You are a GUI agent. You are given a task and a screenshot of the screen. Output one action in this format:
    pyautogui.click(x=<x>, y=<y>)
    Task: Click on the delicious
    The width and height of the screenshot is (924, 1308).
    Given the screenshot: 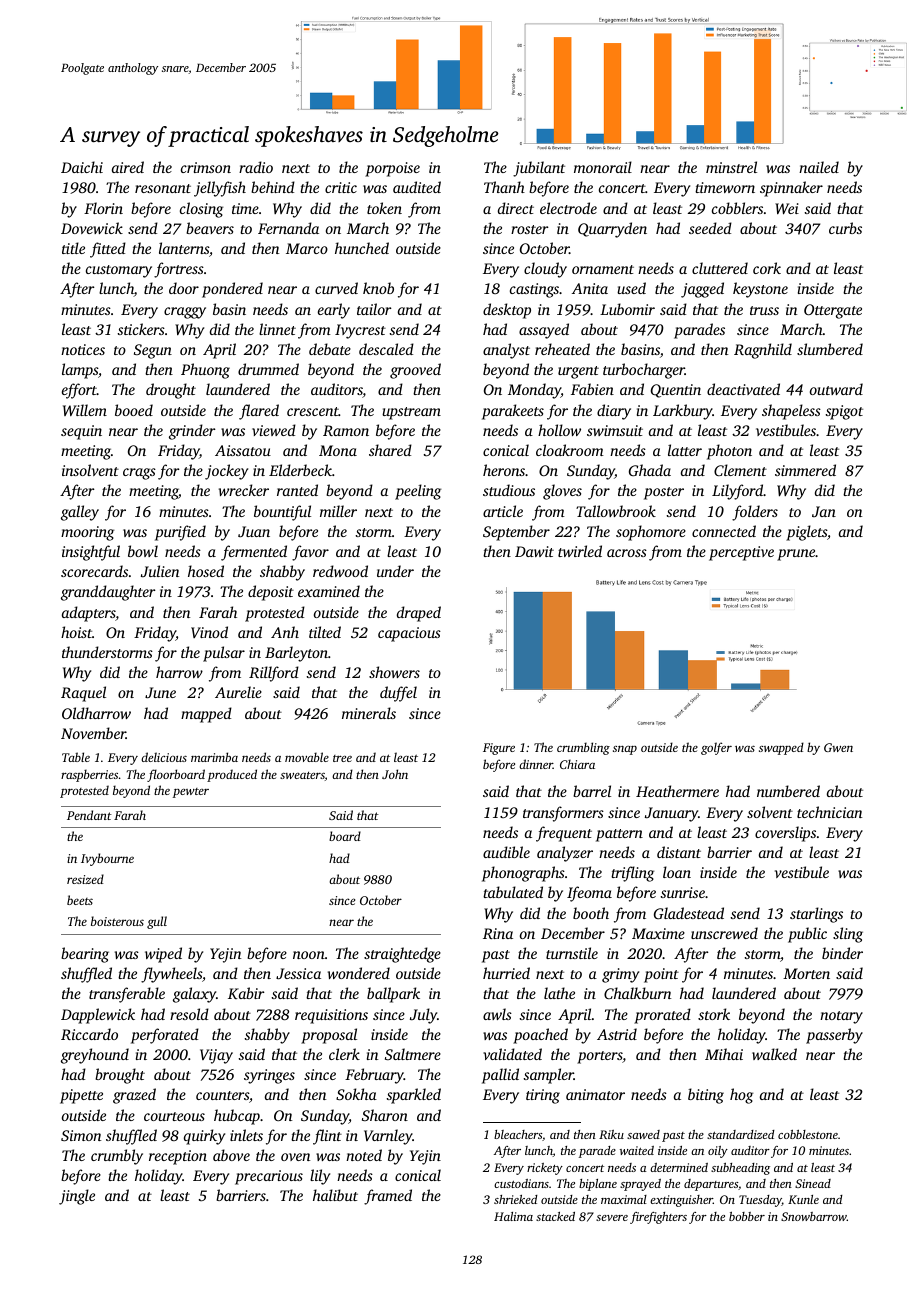 What is the action you would take?
    pyautogui.click(x=164, y=757)
